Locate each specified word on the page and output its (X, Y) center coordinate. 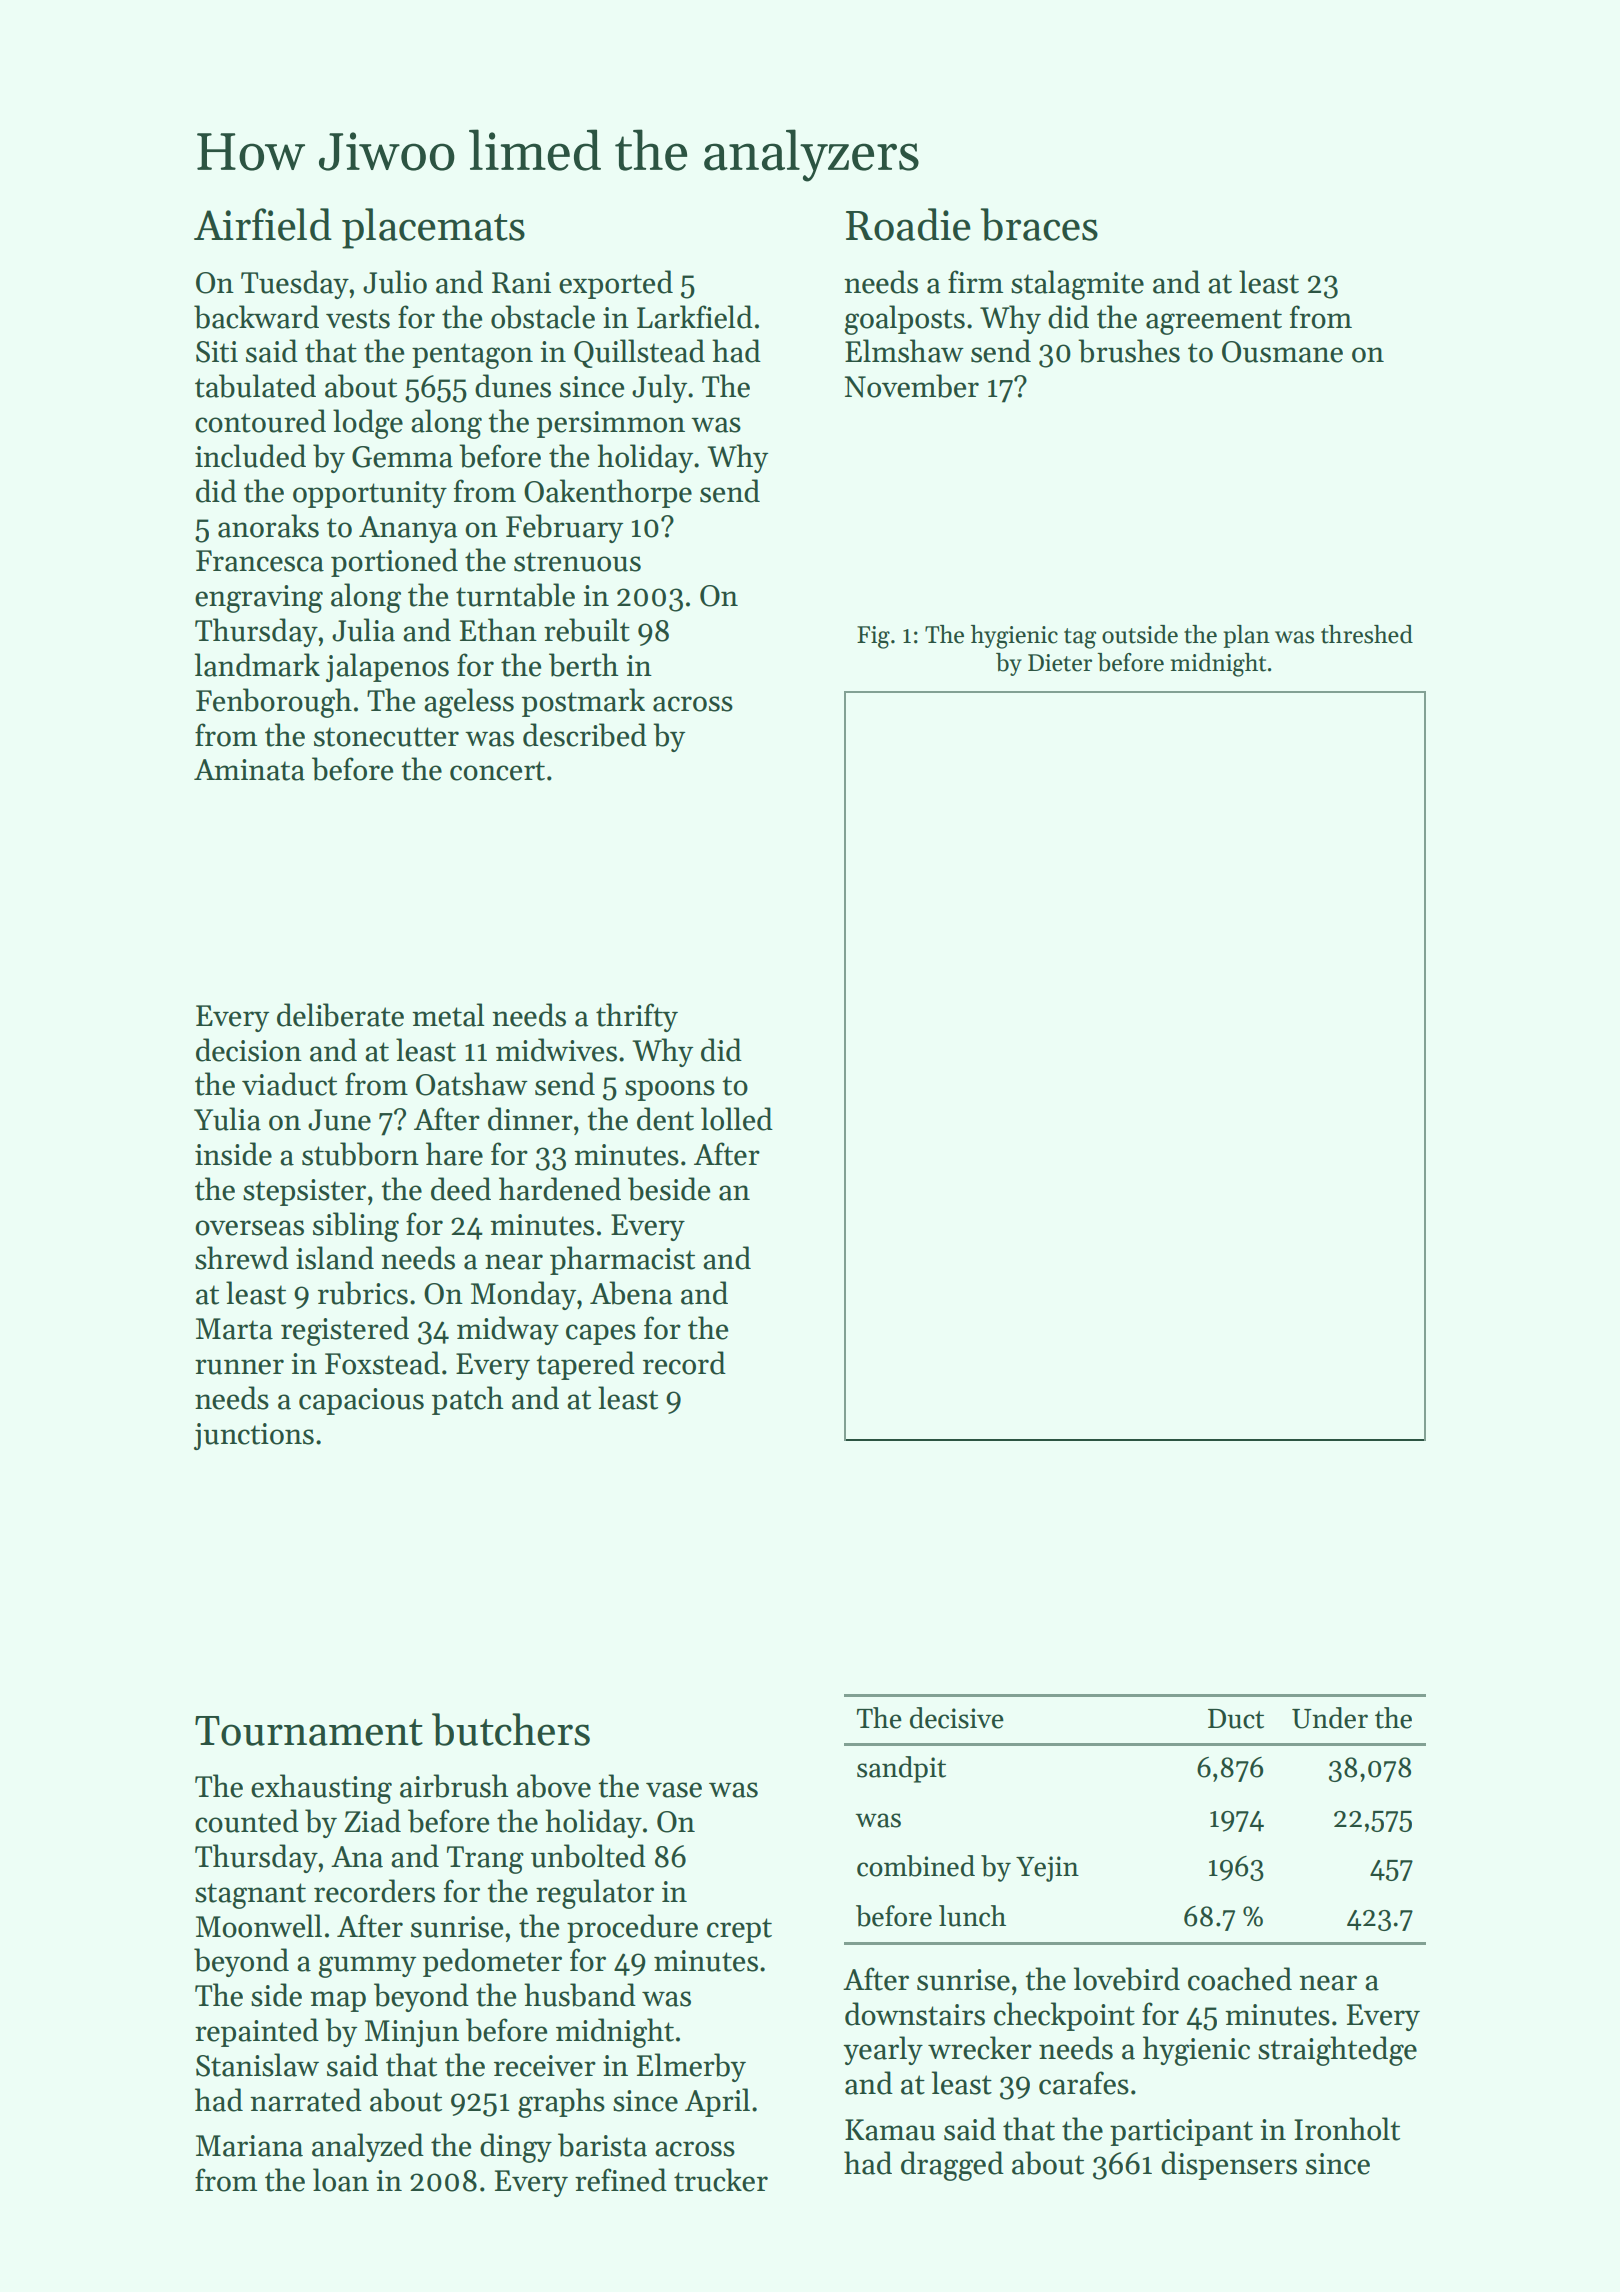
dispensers (1229, 2165)
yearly (883, 2050)
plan (1246, 636)
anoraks (268, 526)
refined (621, 2180)
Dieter (1060, 663)
